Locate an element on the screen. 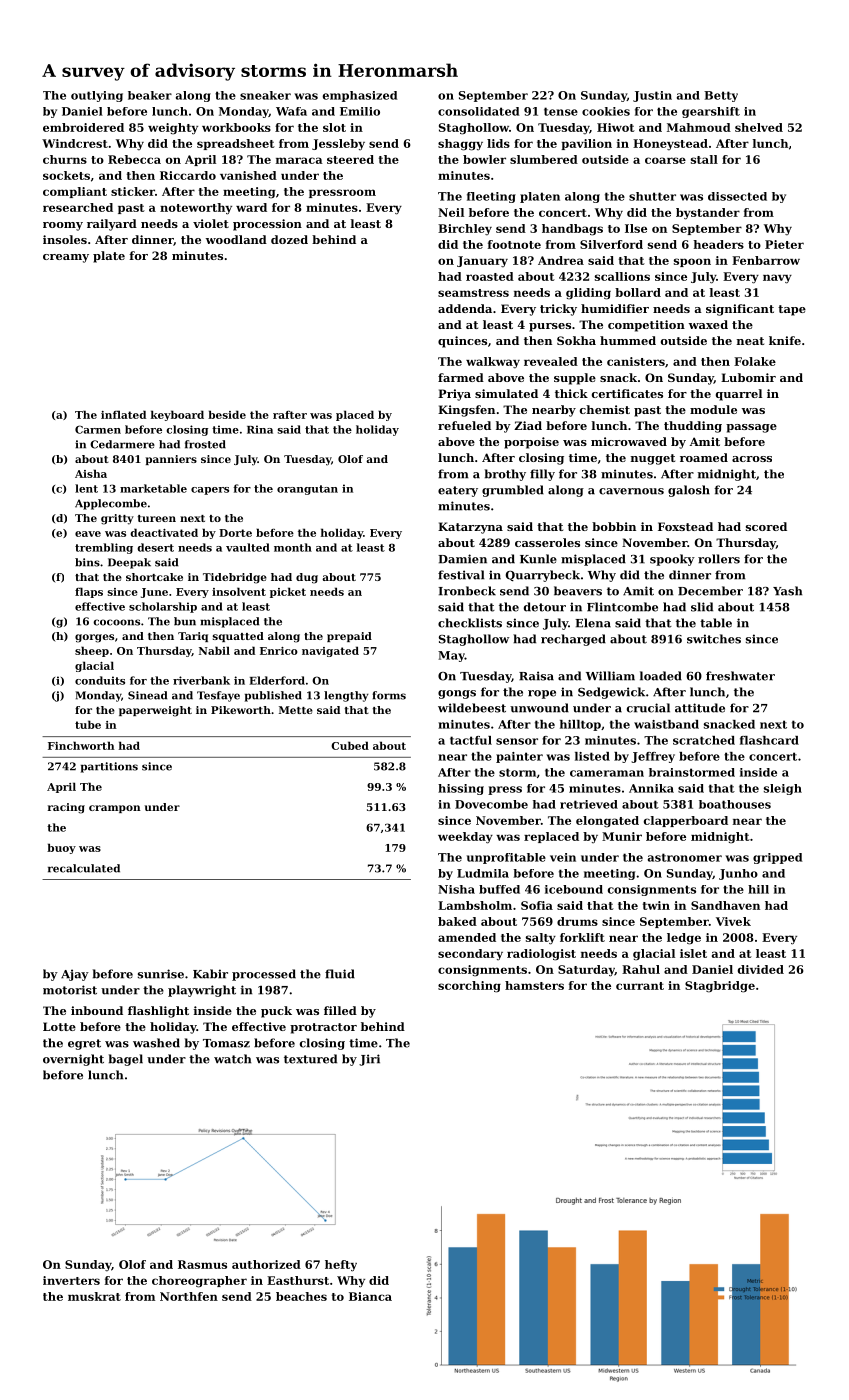  freshwater is located at coordinates (740, 676).
